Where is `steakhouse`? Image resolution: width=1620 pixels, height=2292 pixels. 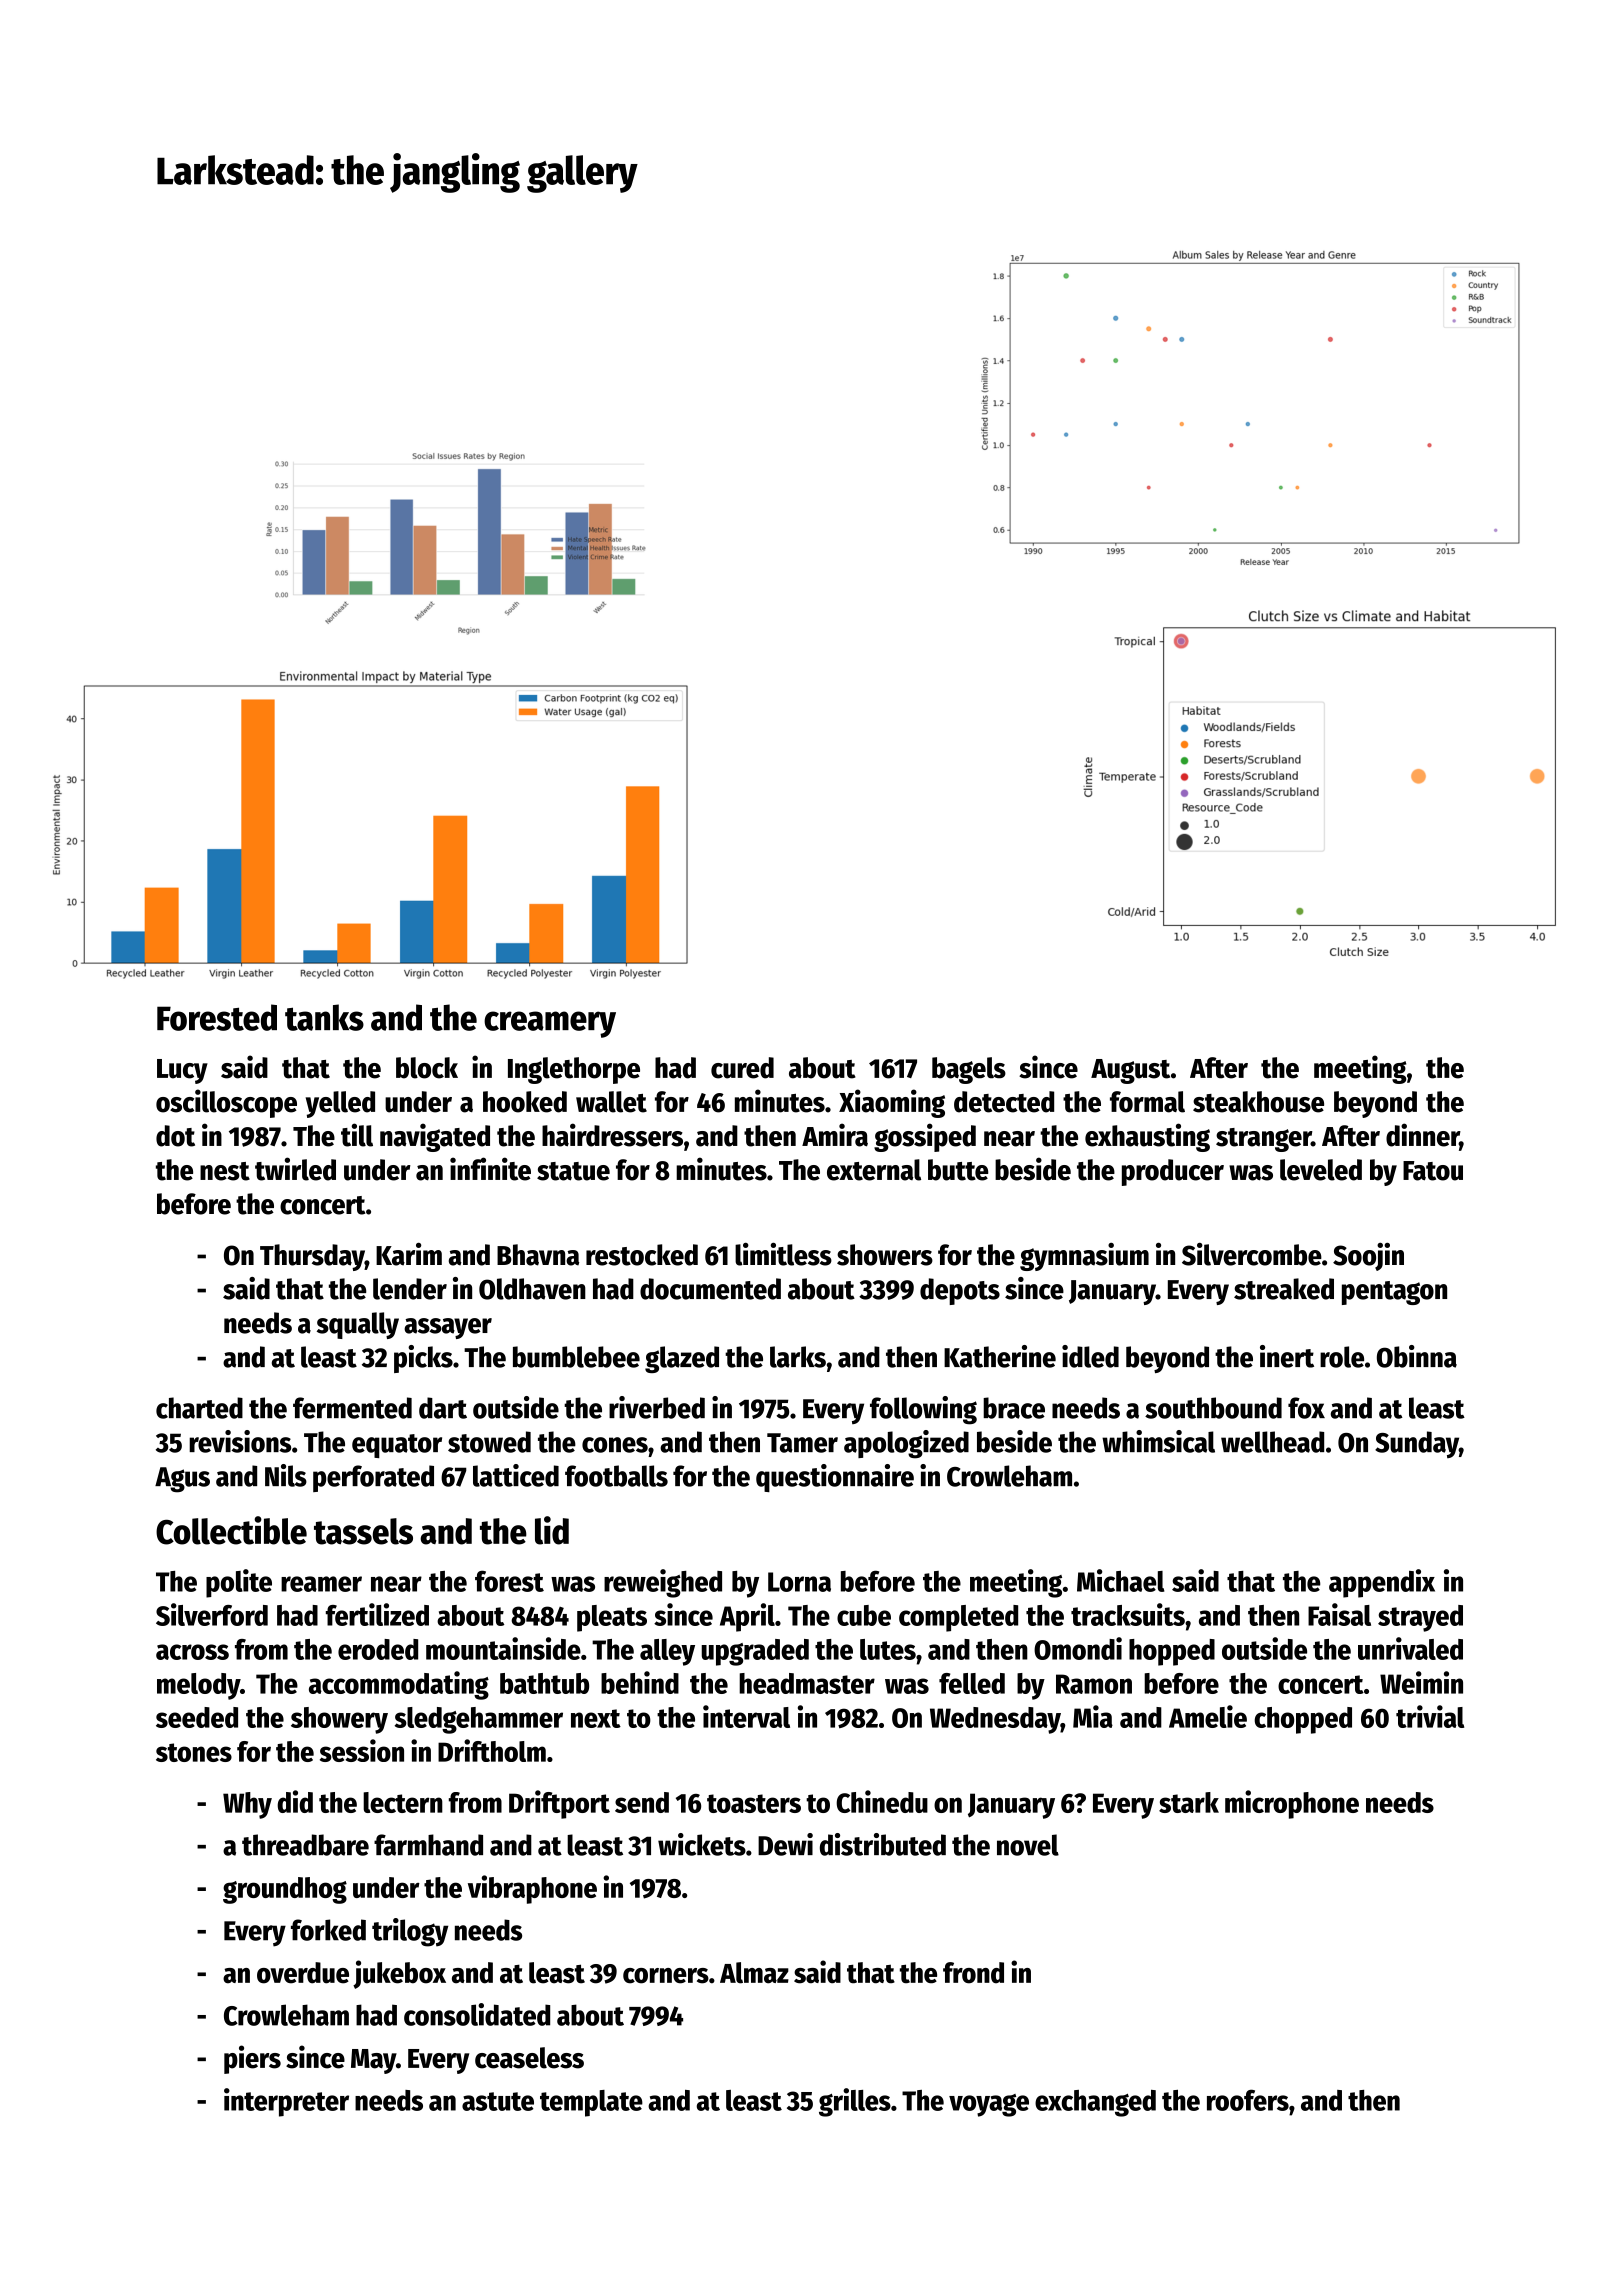 steakhouse is located at coordinates (1258, 1102).
